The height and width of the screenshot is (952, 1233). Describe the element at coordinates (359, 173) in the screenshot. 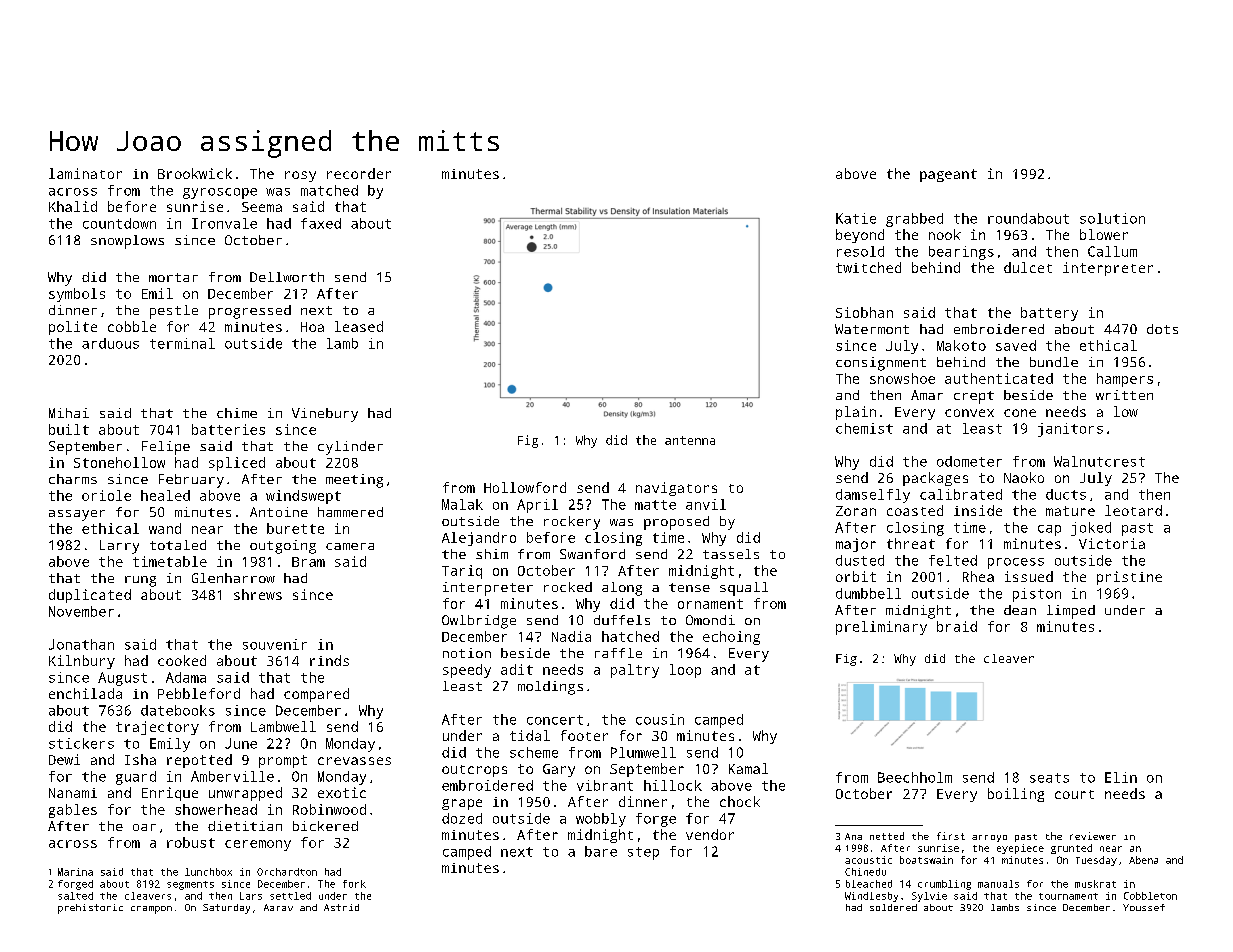

I see `recorder` at that location.
